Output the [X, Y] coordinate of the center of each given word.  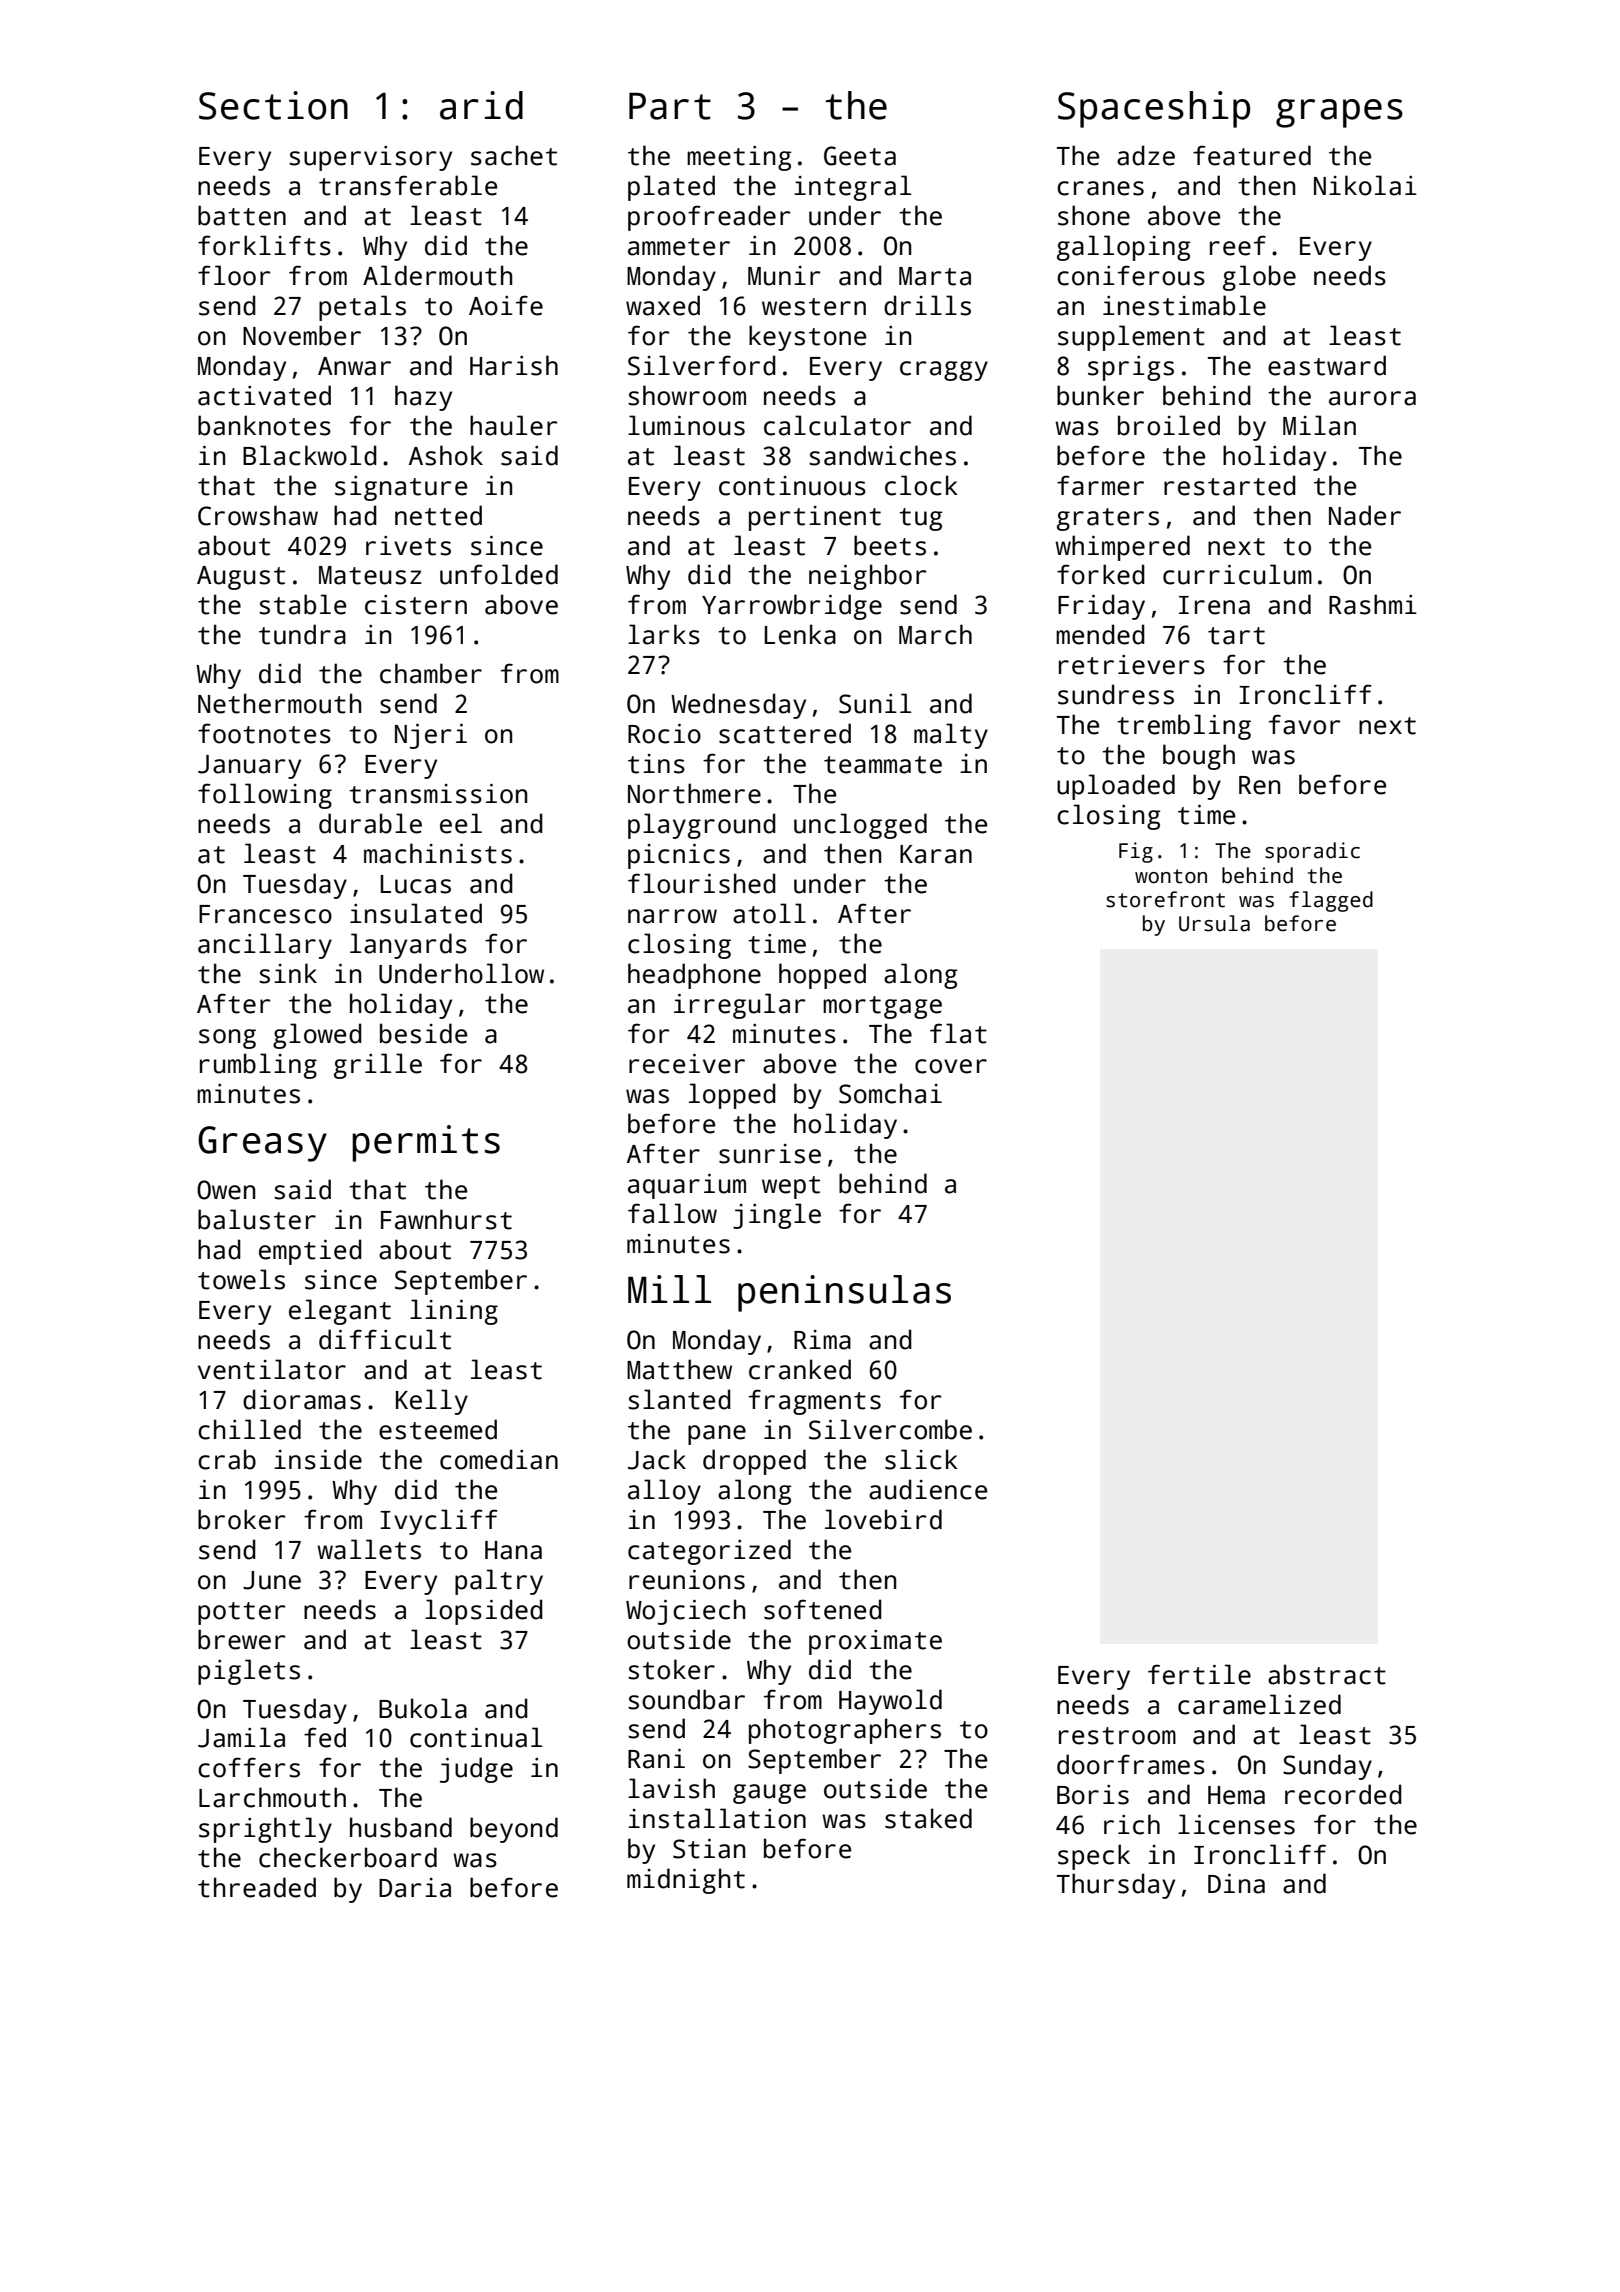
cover [951, 1066]
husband [401, 1827]
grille [378, 1066]
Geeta [860, 156]
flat [958, 1033]
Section [273, 105]
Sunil [875, 703]
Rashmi [1373, 604]
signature [401, 488]
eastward [1327, 365]
